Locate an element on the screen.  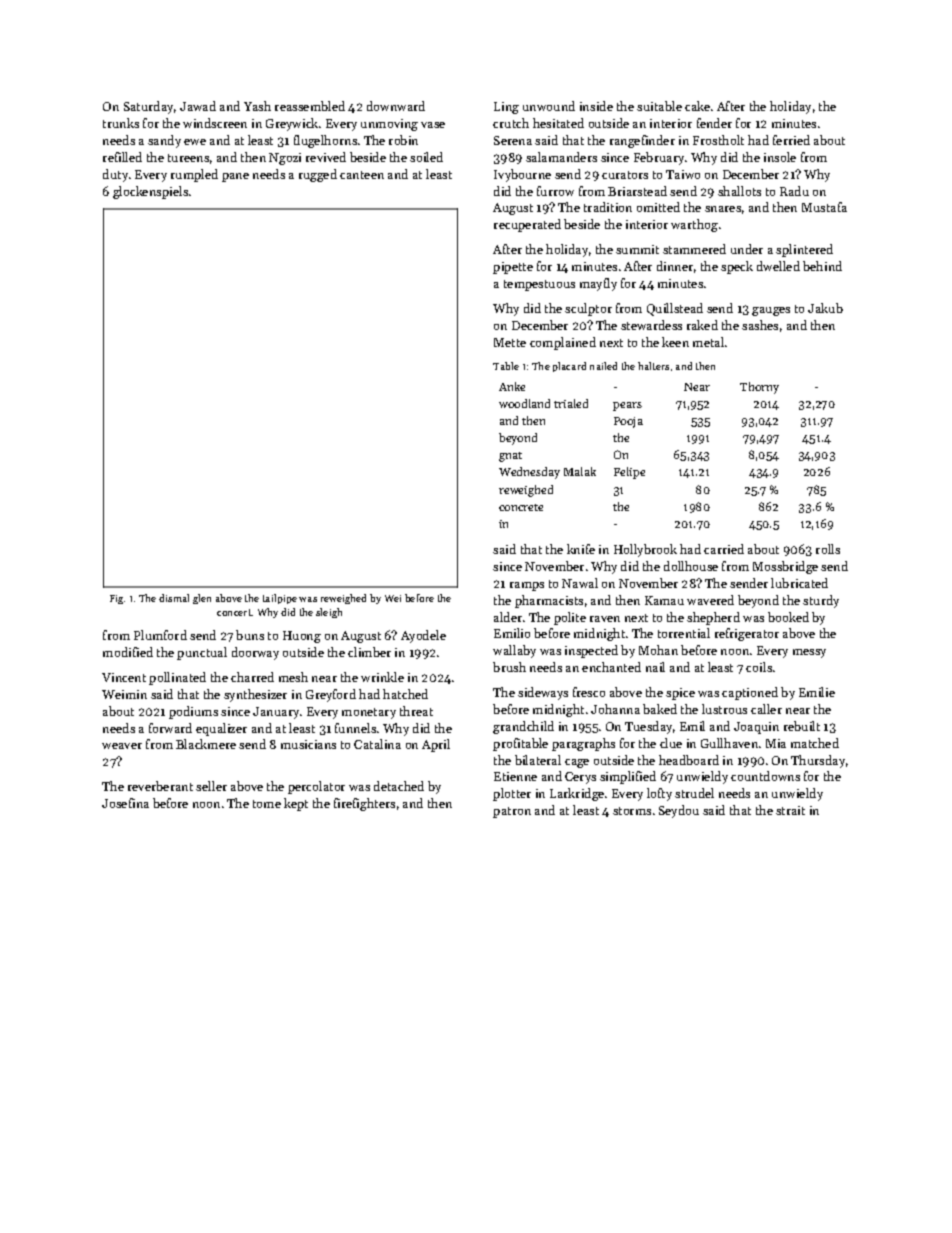
Josefina is located at coordinates (125, 803).
